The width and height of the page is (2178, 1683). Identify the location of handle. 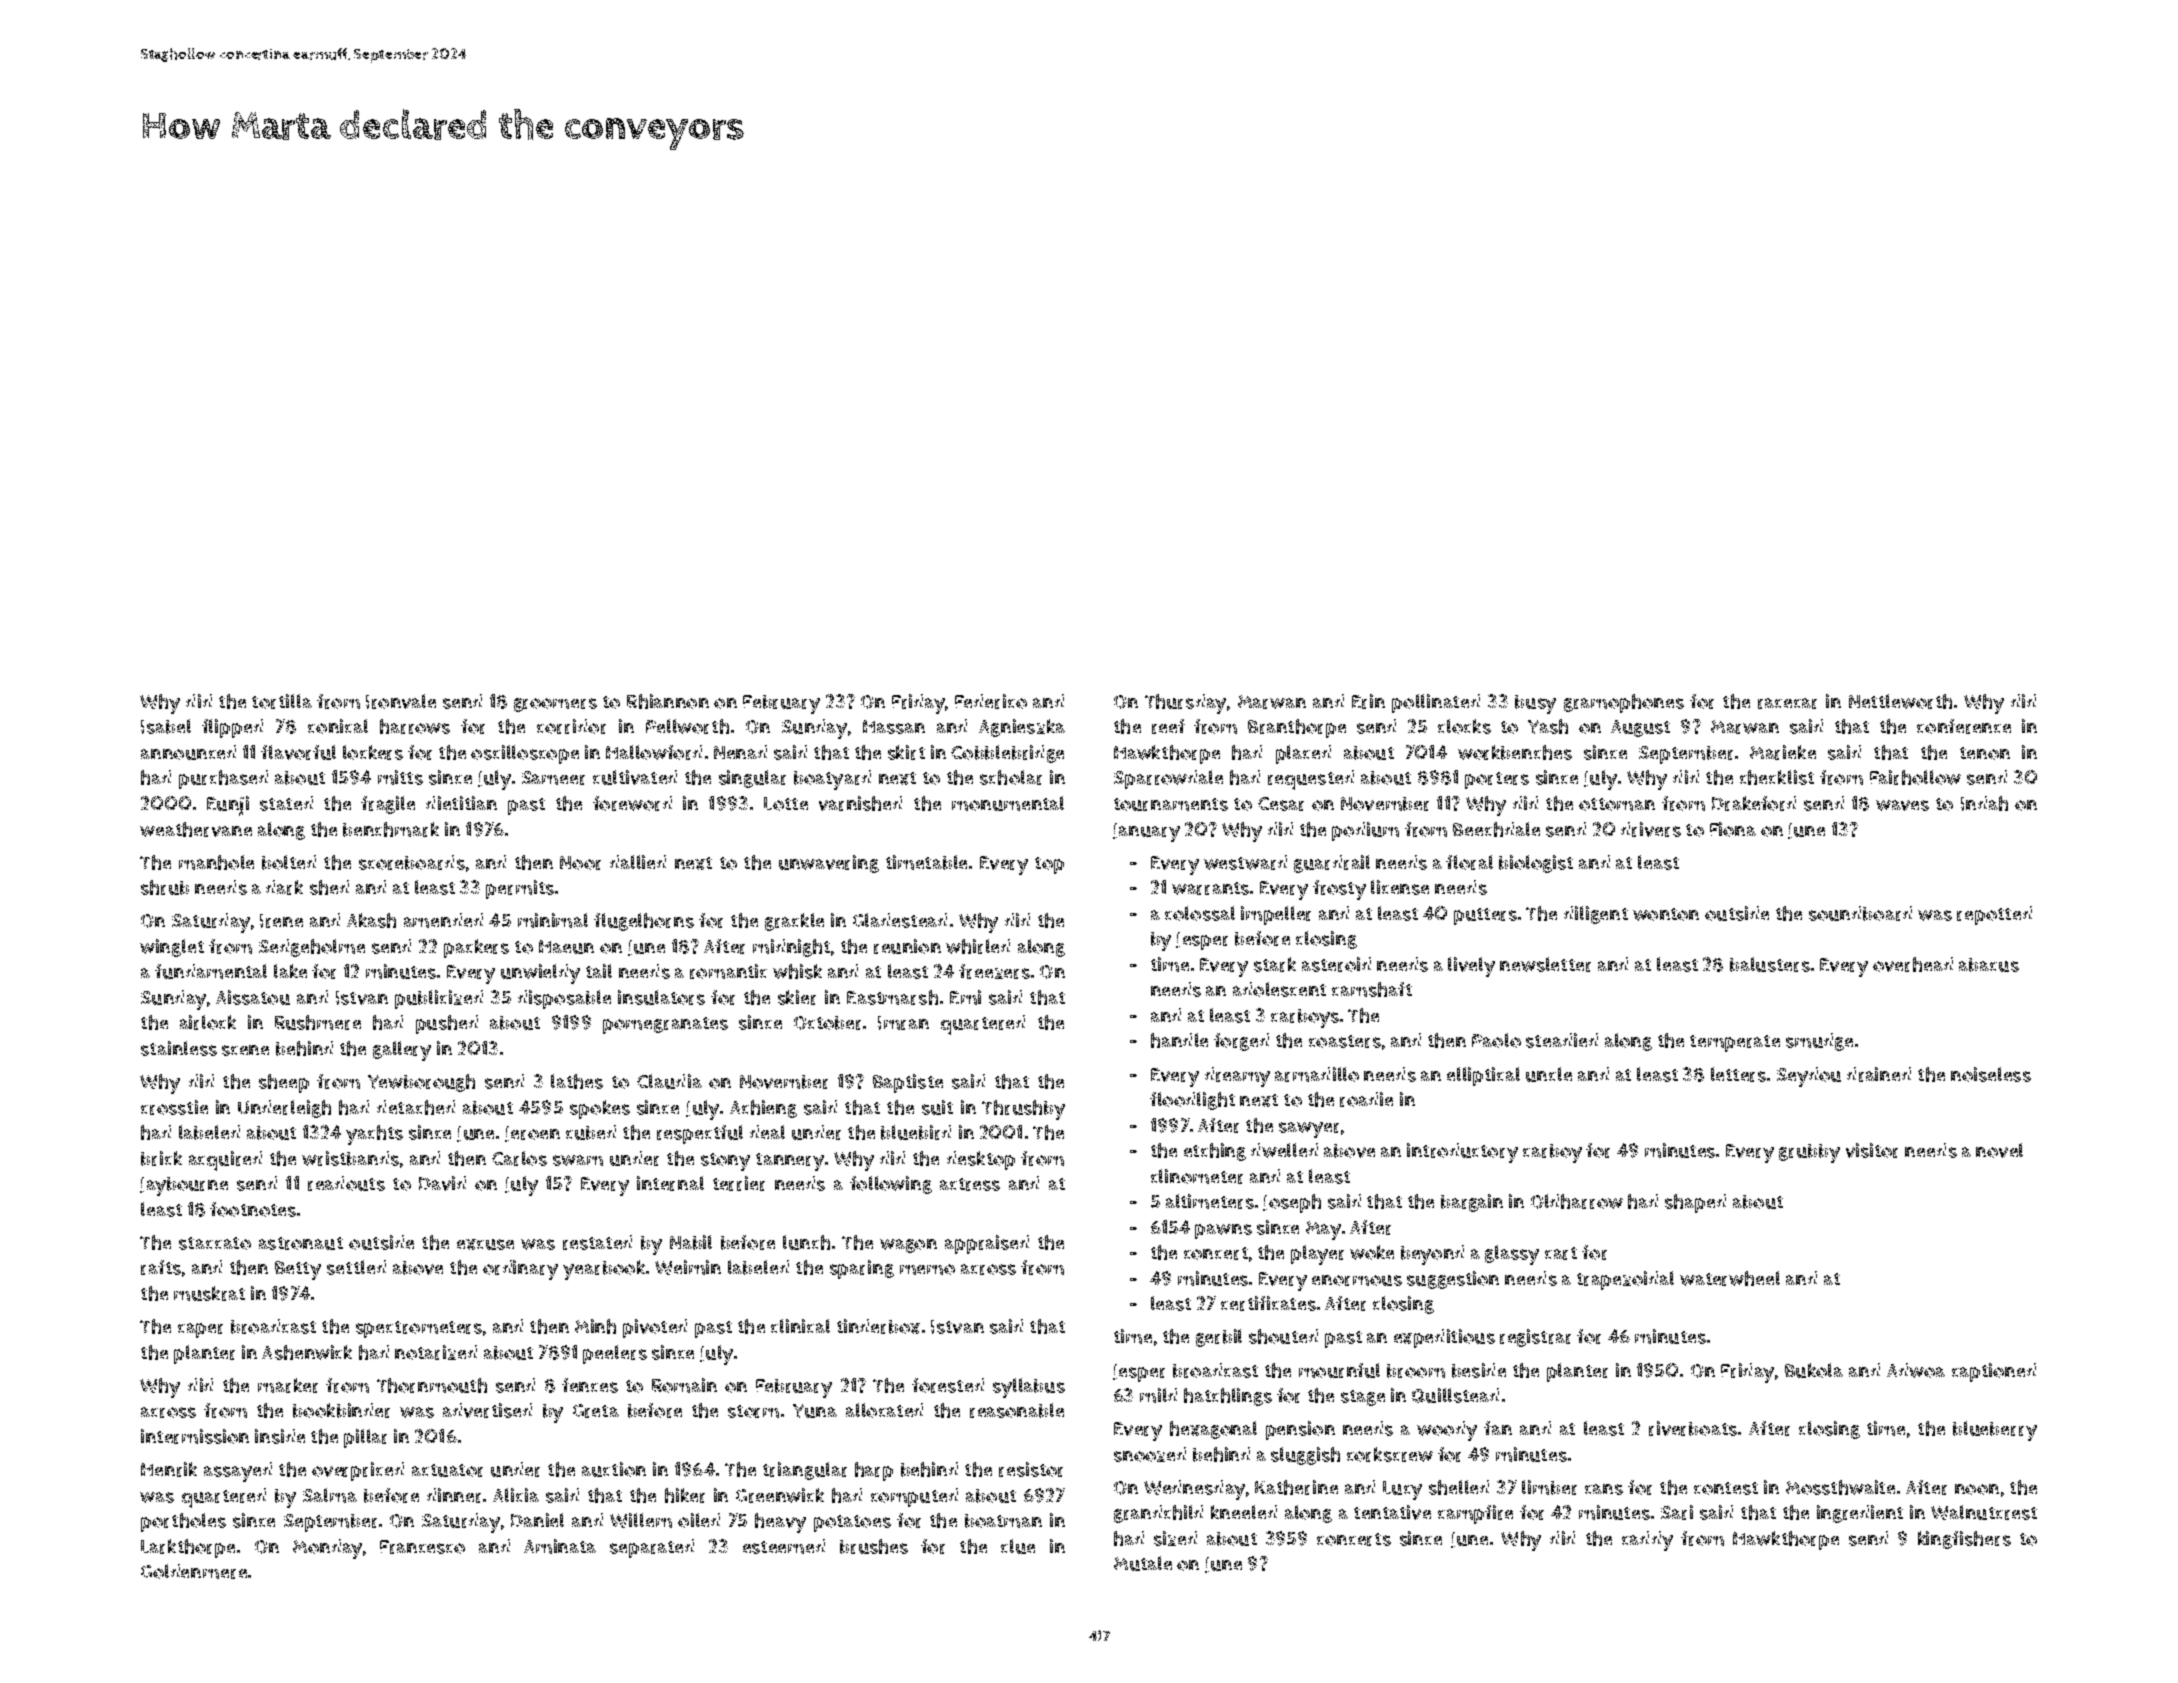
(1179, 1040).
